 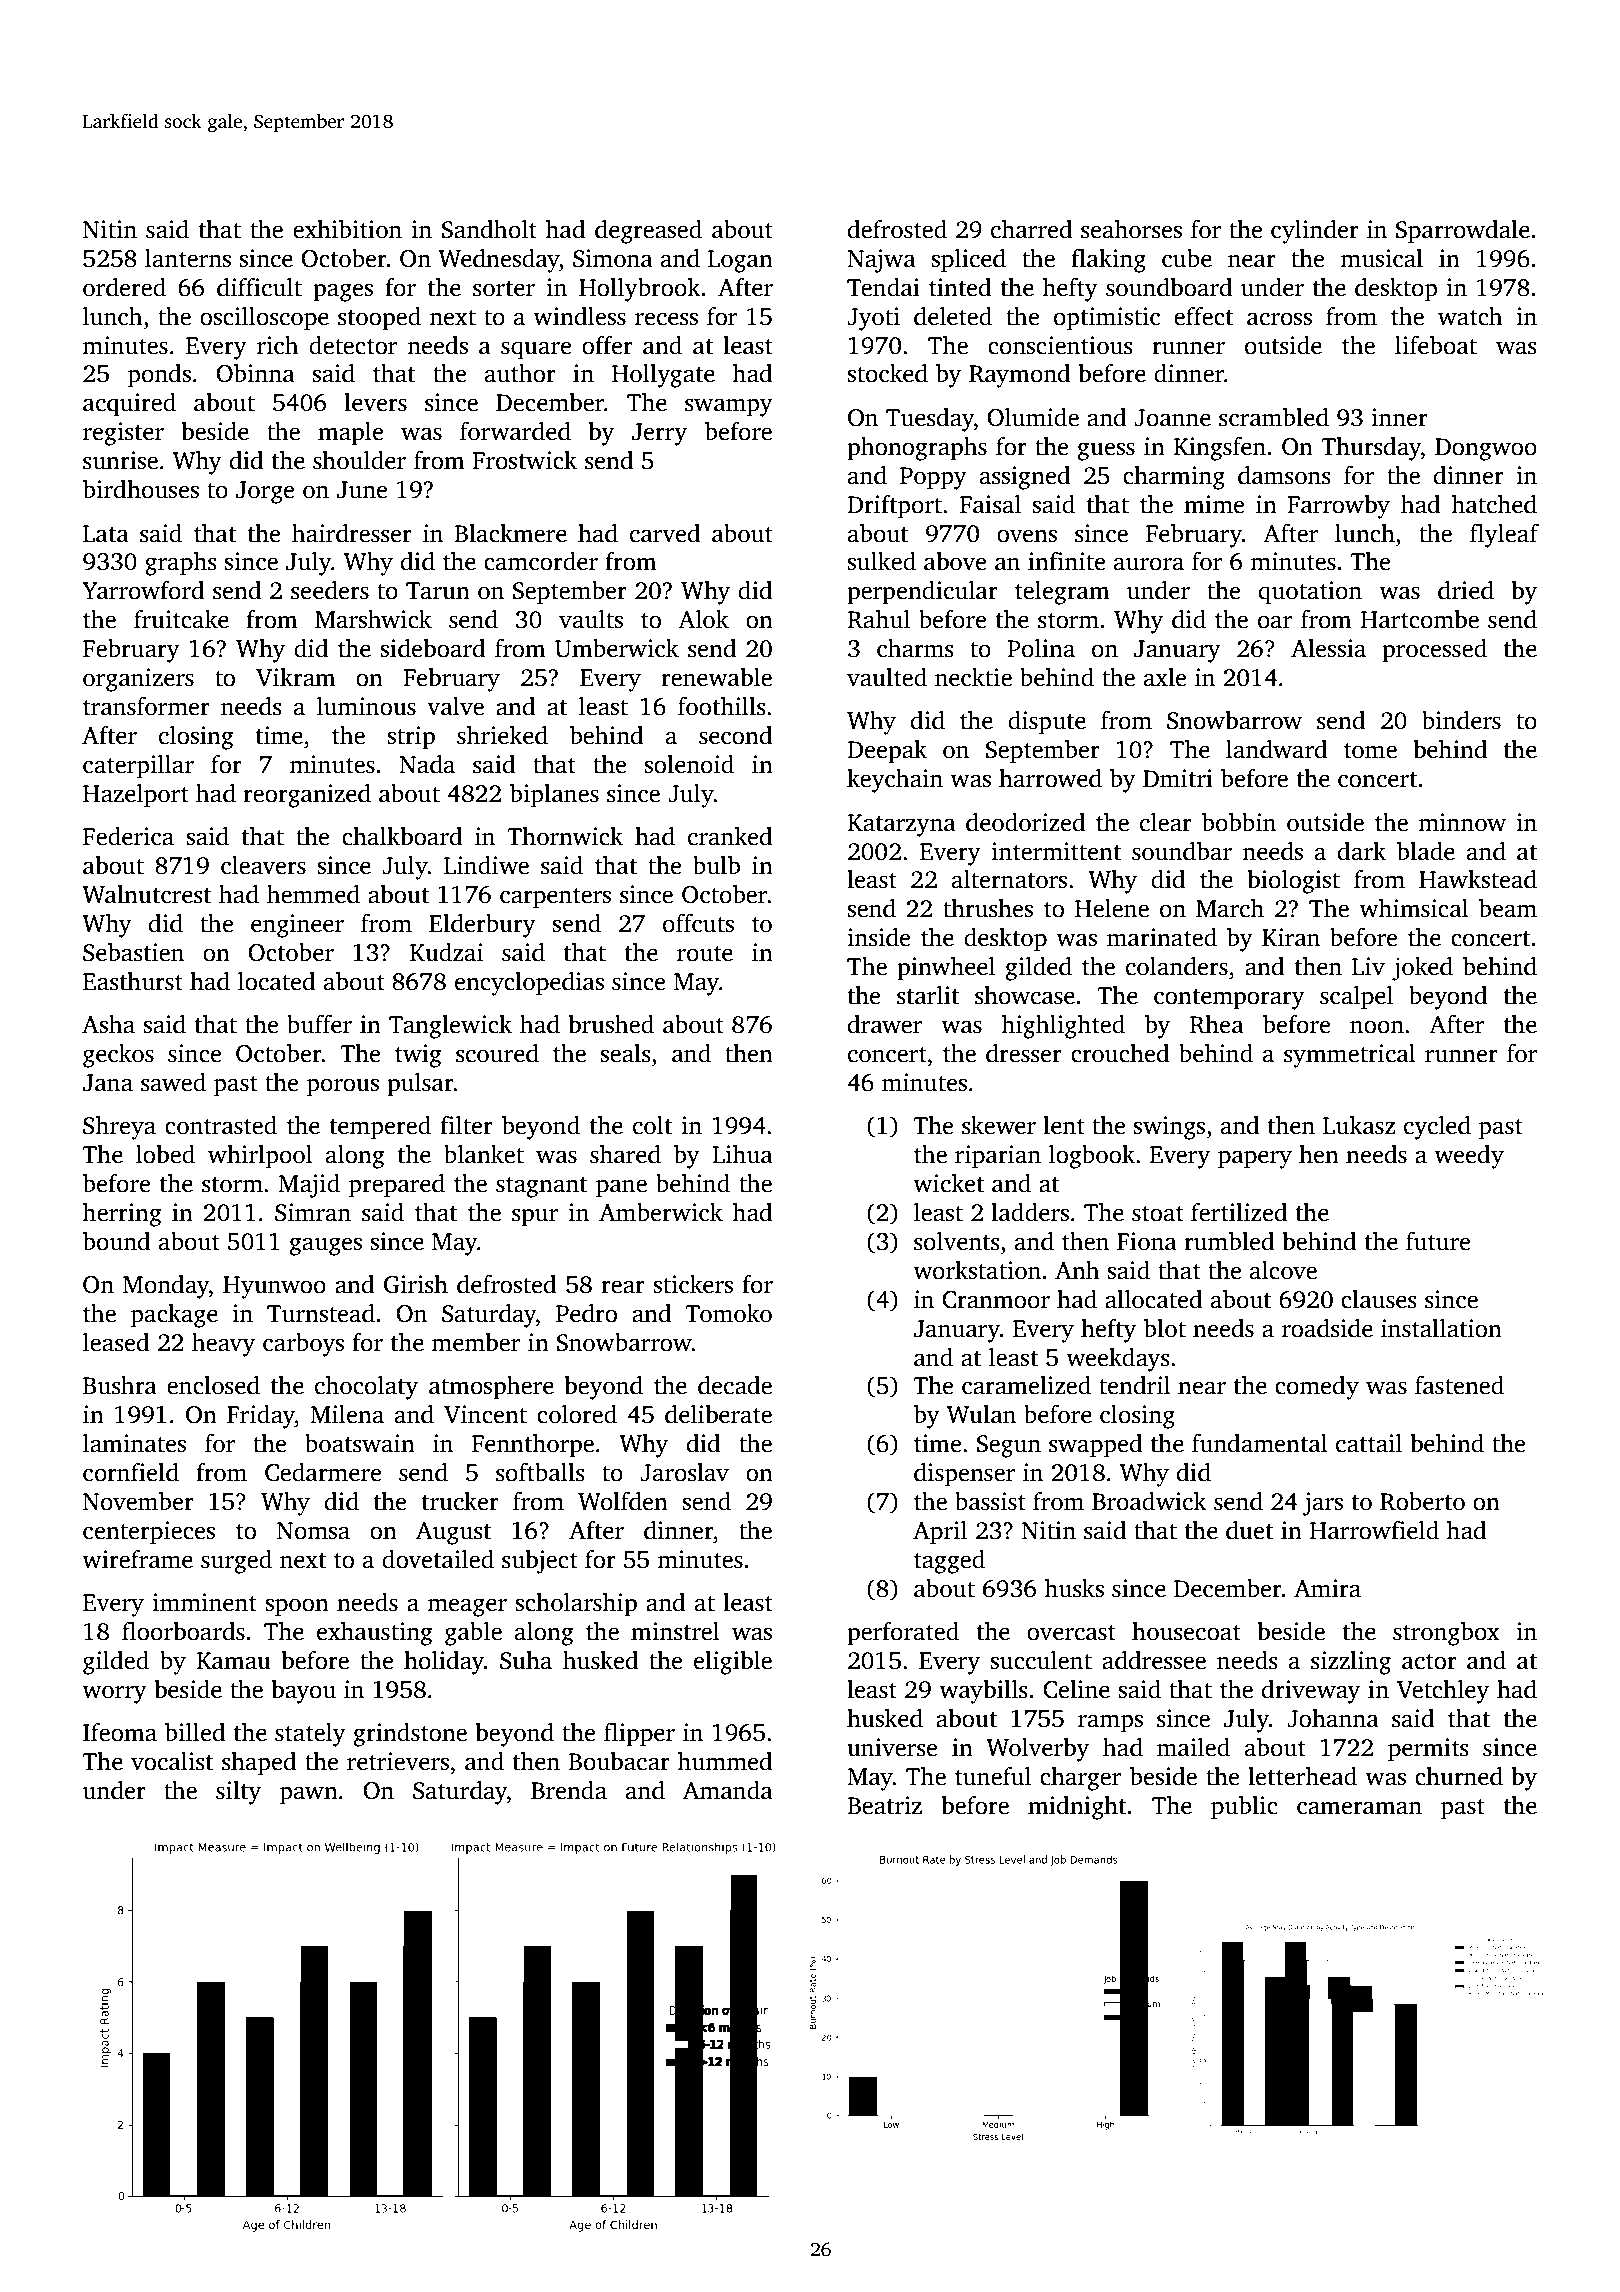 I want to click on decade, so click(x=735, y=1385).
